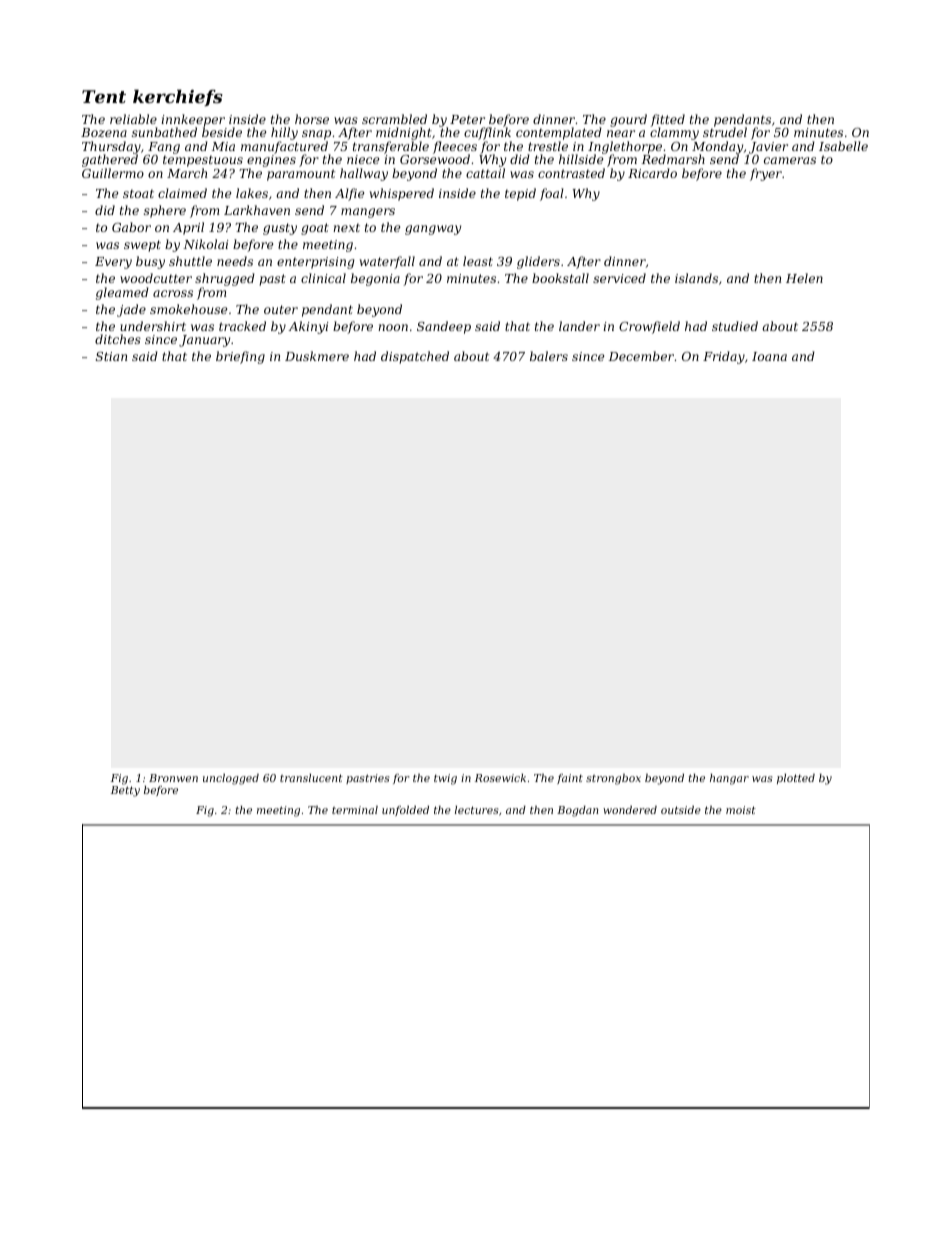  What do you see at coordinates (178, 97) in the screenshot?
I see `kerchiefs` at bounding box center [178, 97].
